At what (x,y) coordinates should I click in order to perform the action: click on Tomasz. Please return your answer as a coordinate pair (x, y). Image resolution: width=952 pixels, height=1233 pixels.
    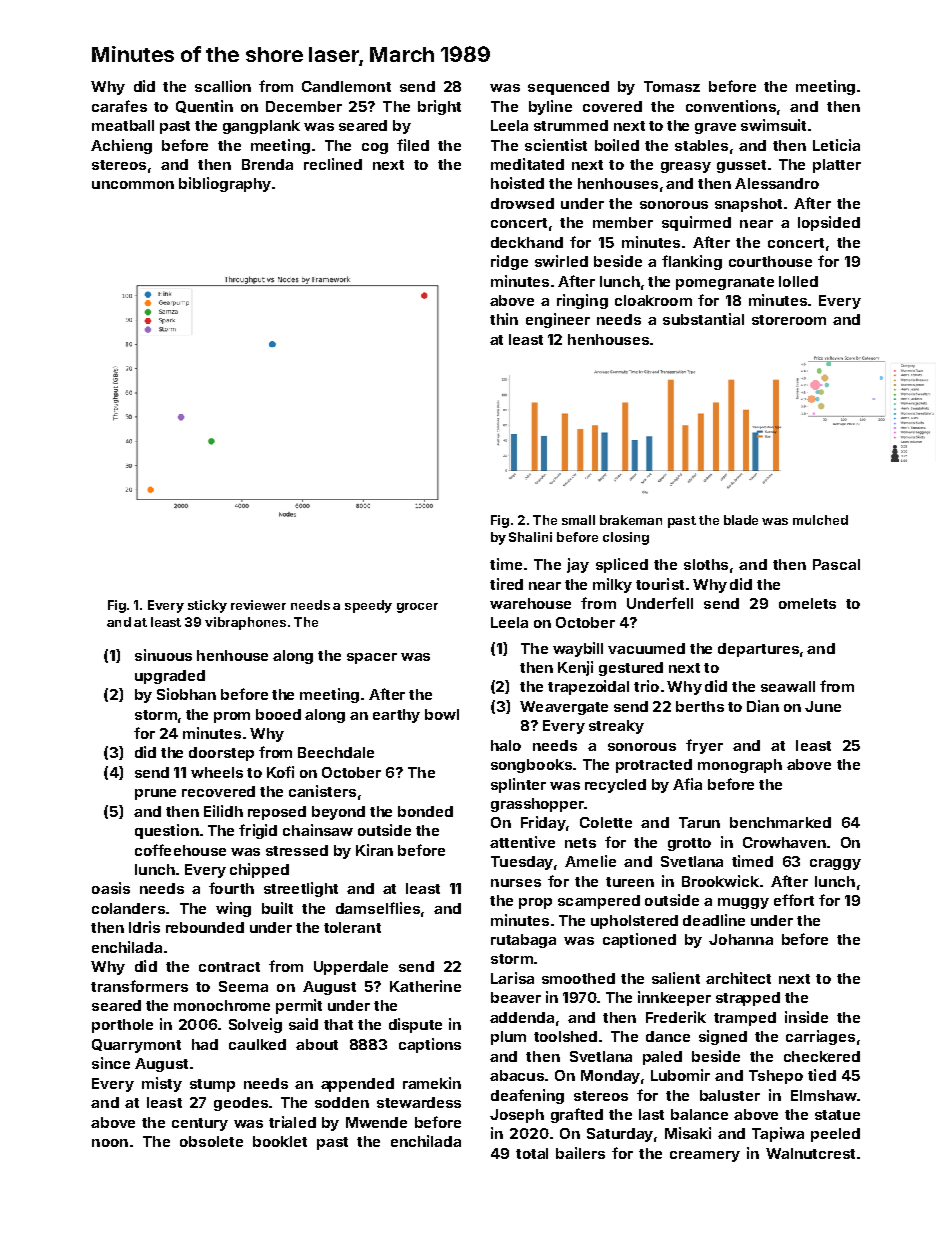
    Looking at the image, I should click on (672, 86).
